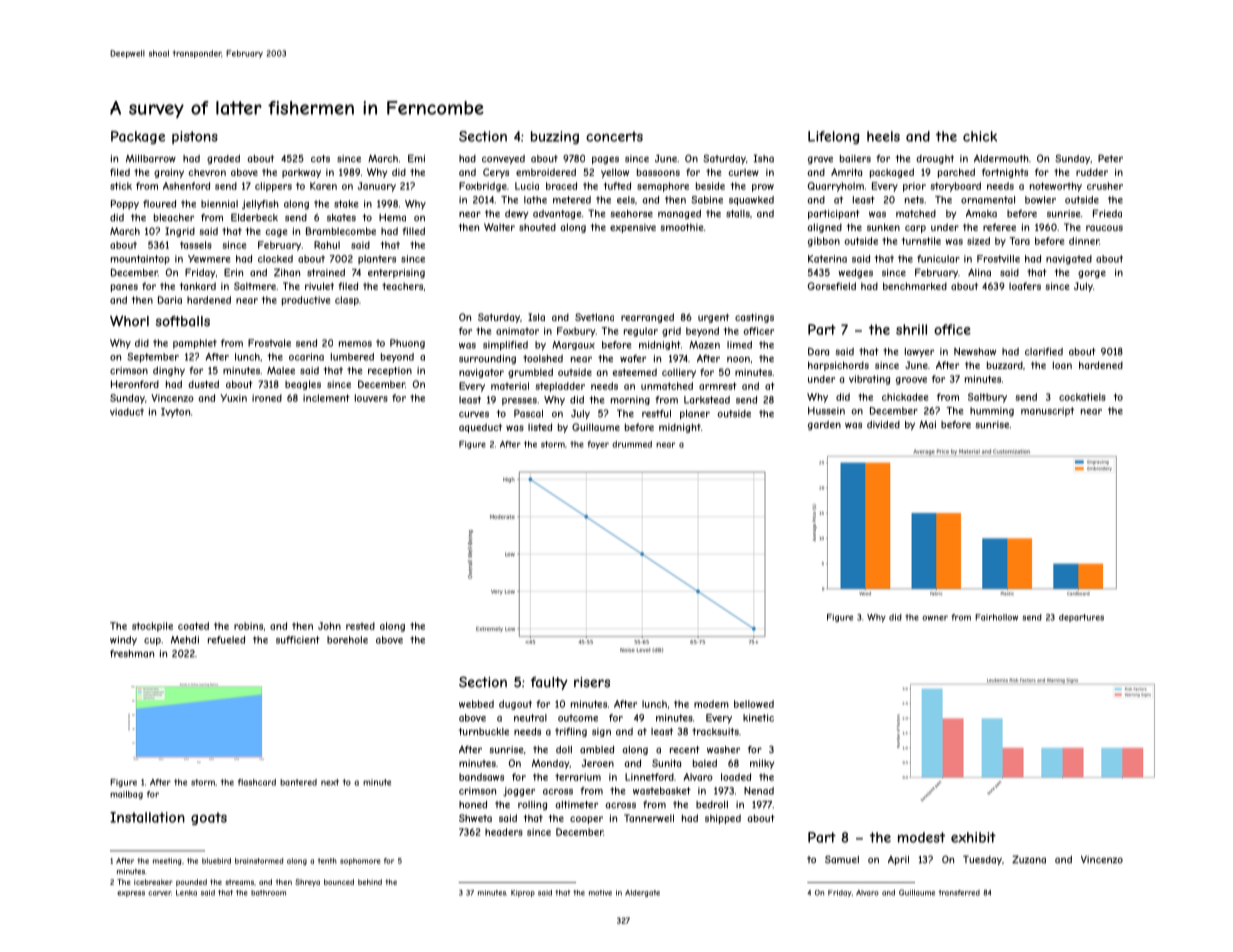 The height and width of the image is (952, 1233). I want to click on Ivyton, so click(175, 413).
